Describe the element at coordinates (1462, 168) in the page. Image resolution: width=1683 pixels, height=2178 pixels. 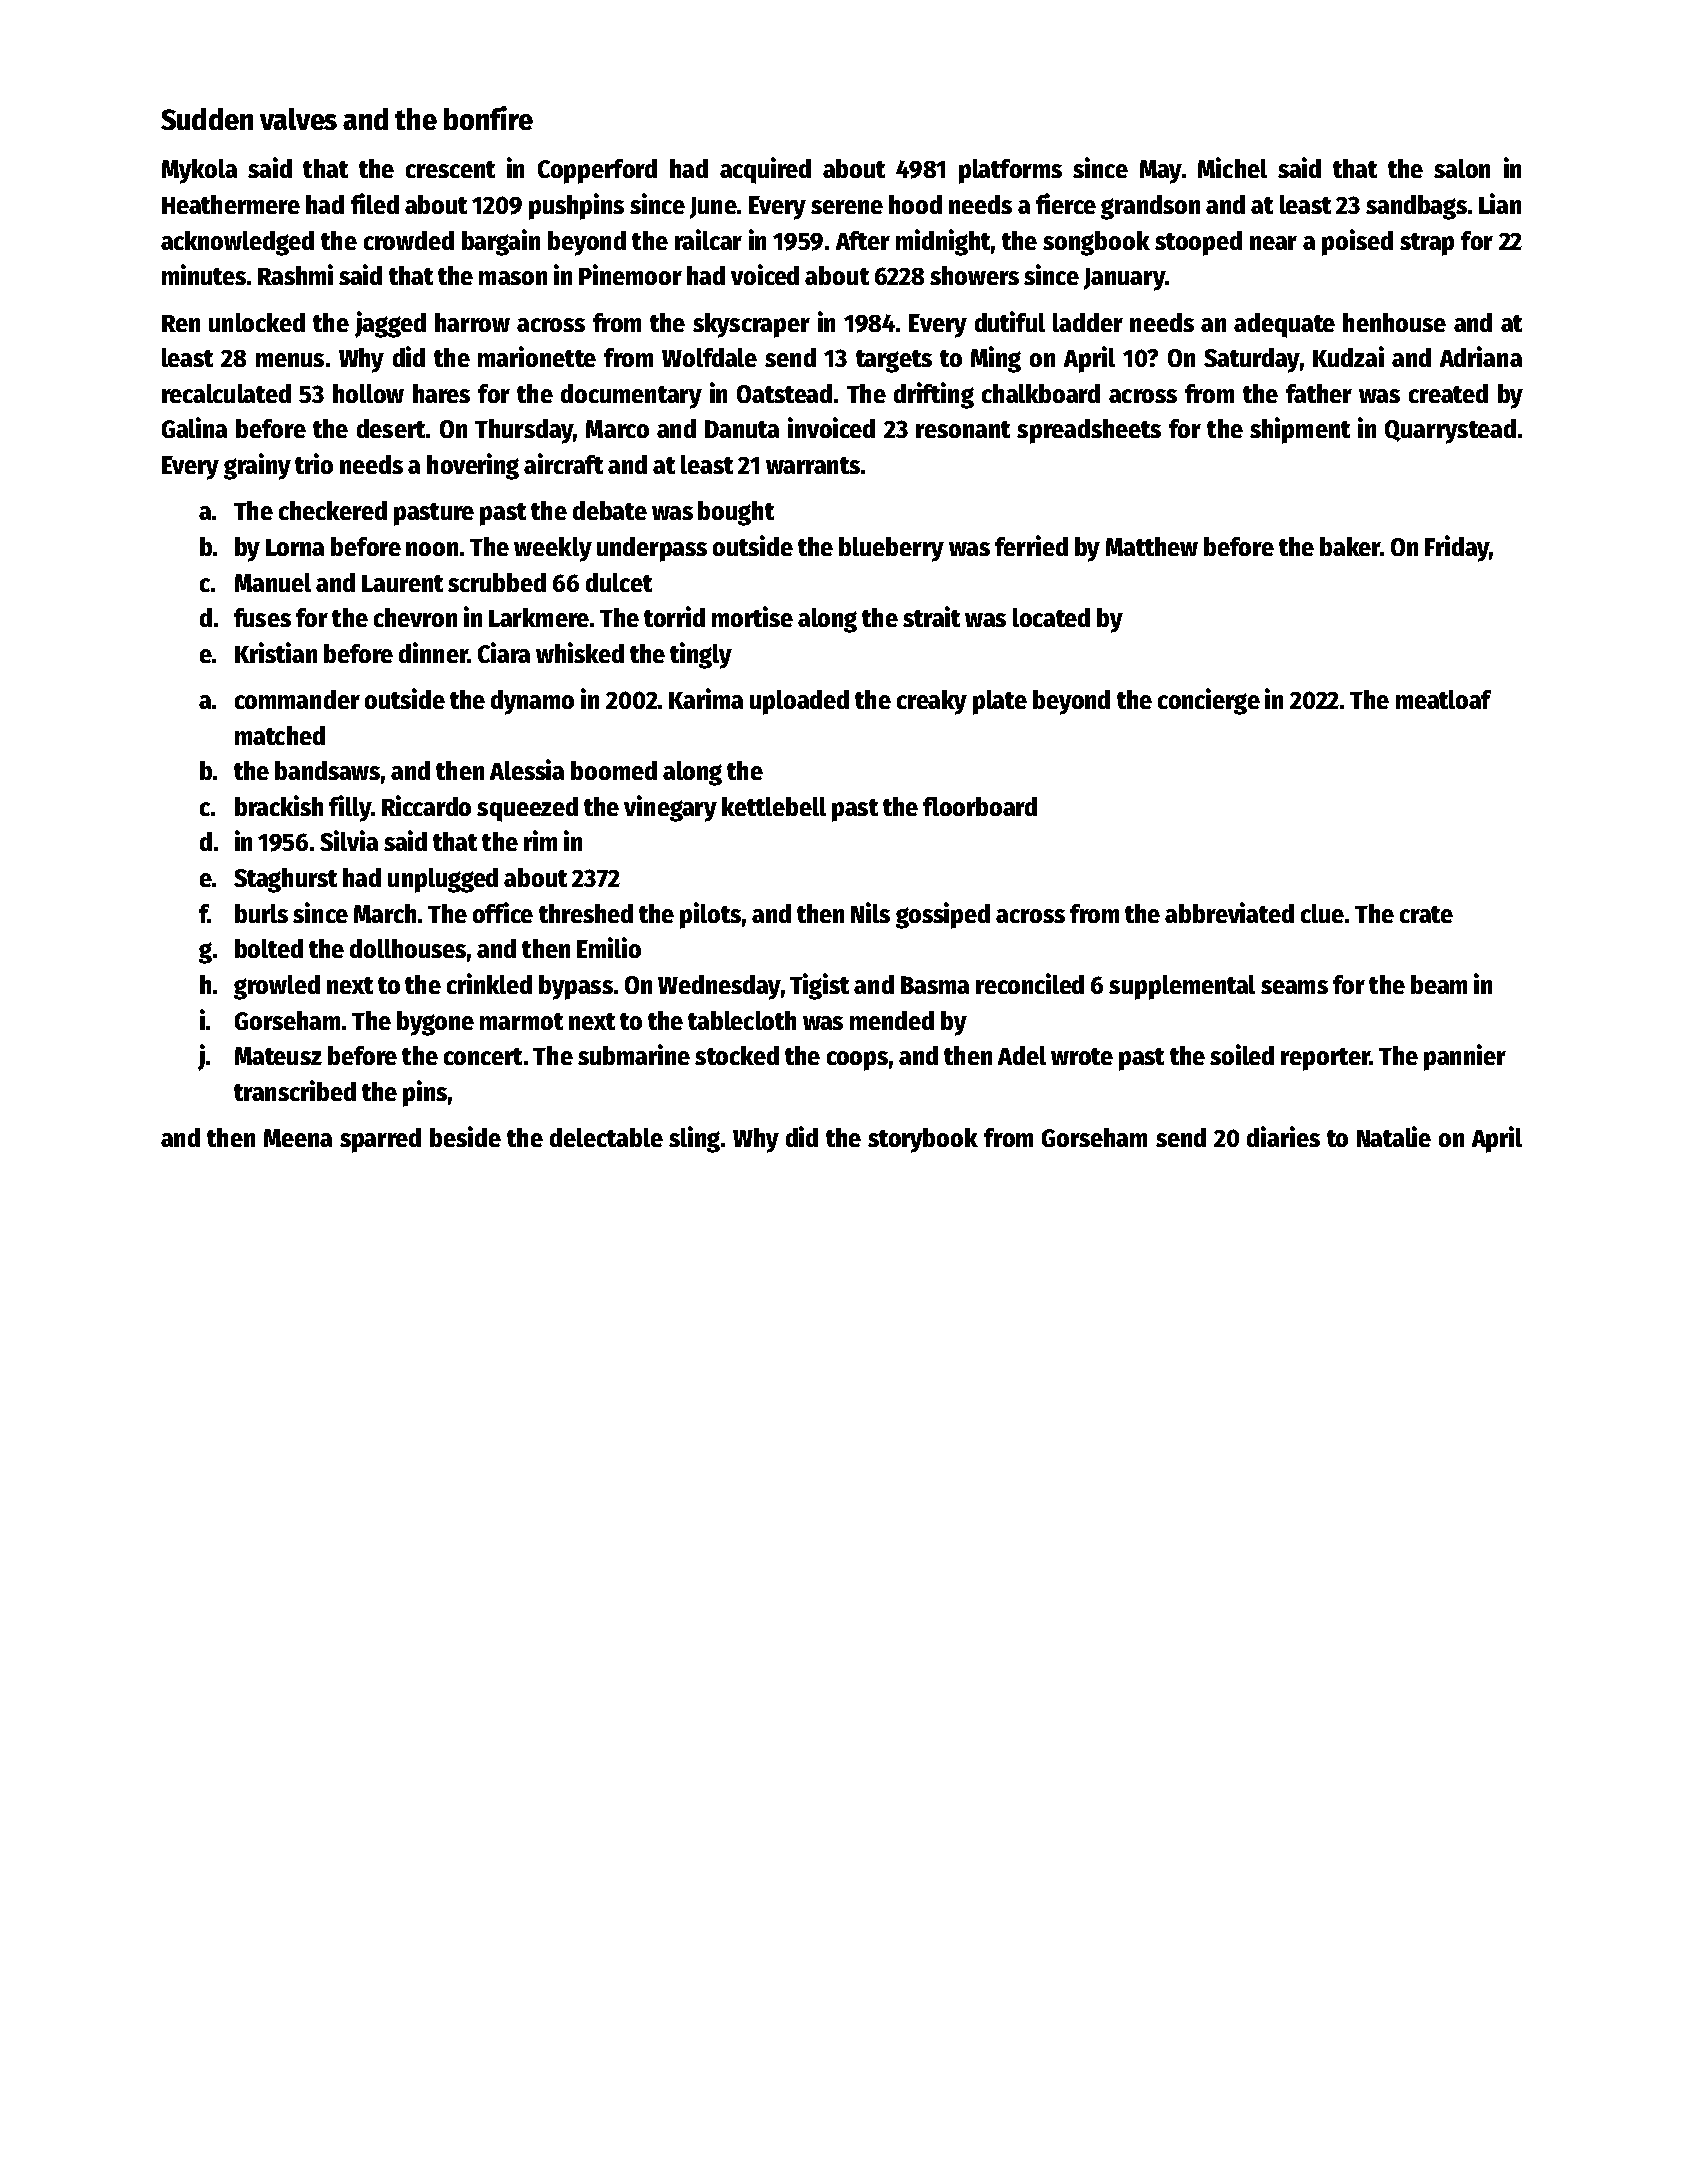
I see `salon` at that location.
